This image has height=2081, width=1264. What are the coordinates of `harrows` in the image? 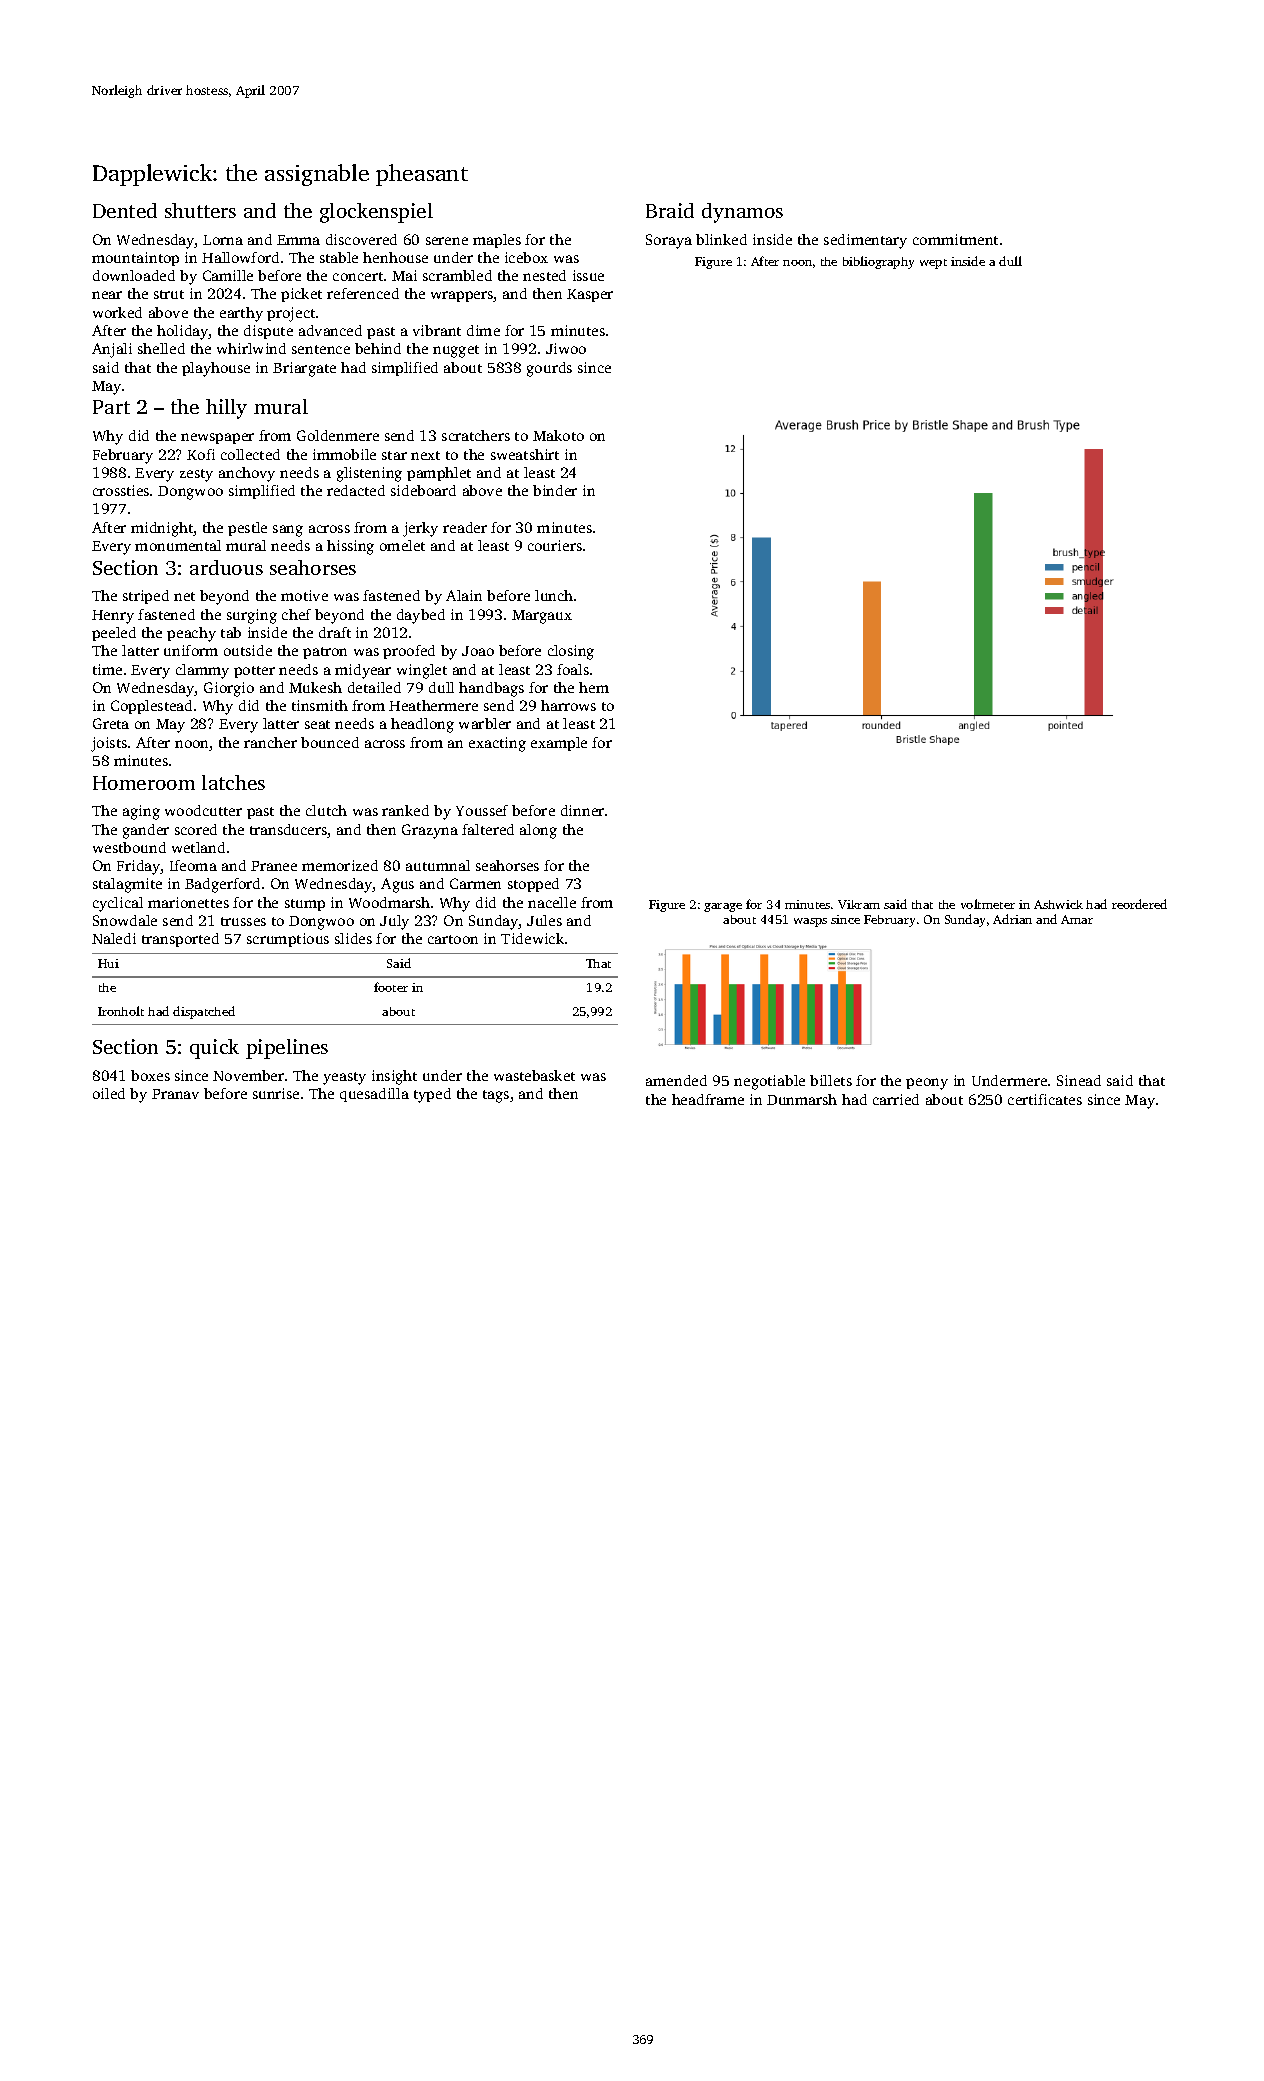 It's located at (568, 705).
